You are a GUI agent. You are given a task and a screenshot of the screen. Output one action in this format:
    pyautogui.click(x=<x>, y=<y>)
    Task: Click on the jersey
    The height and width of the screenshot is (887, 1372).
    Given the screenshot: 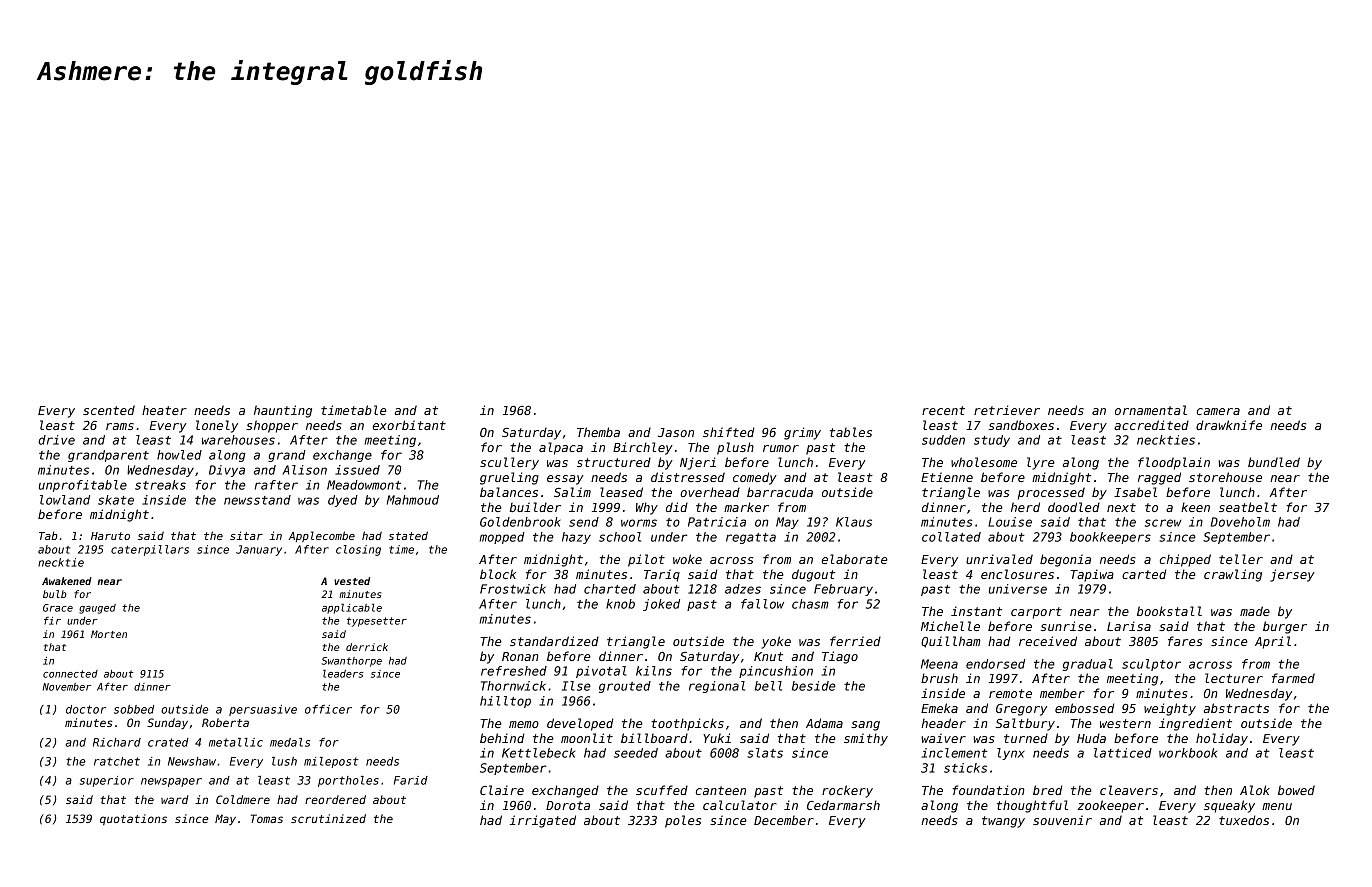 What is the action you would take?
    pyautogui.click(x=1292, y=575)
